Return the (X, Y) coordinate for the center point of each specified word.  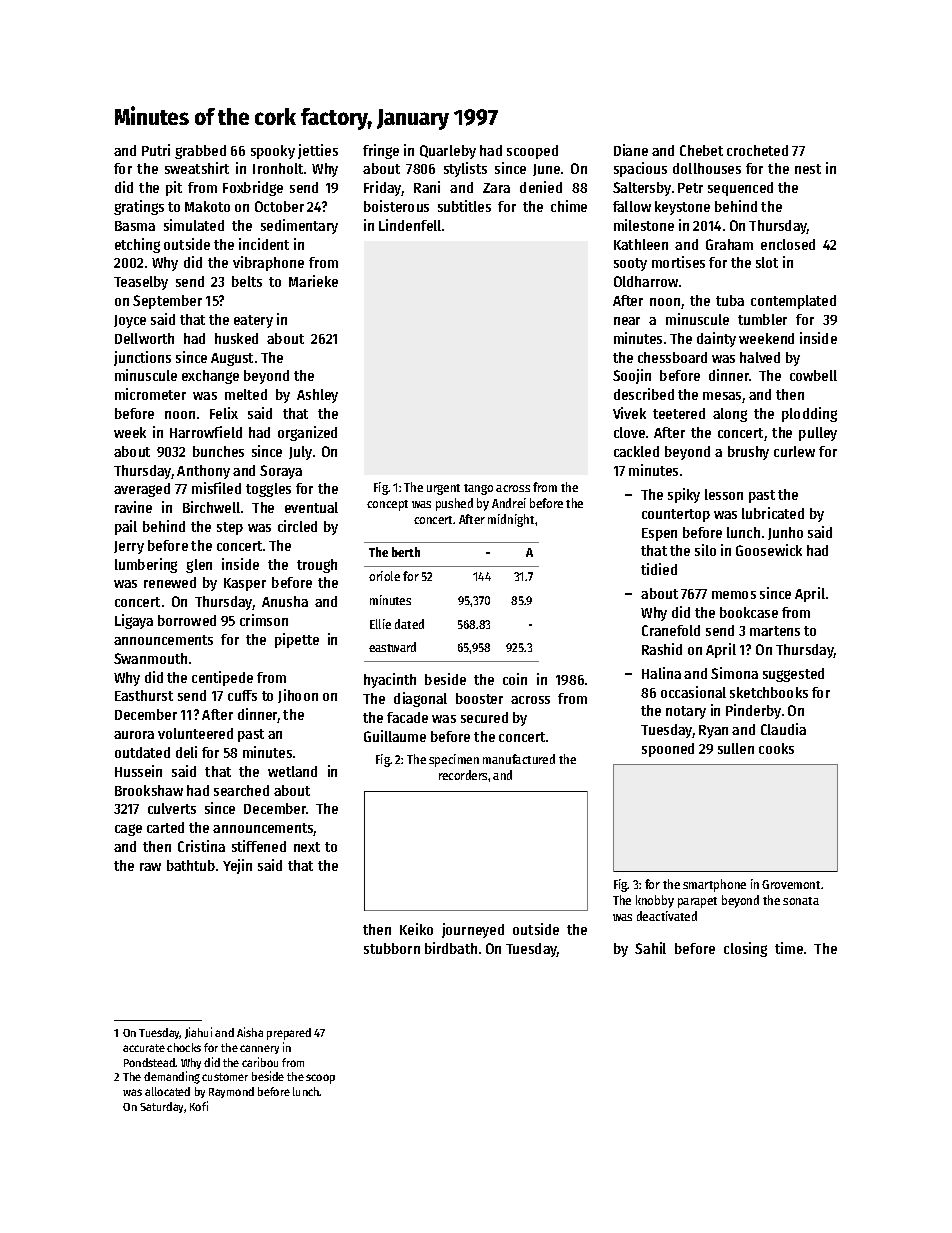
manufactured (519, 759)
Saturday (161, 1107)
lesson (724, 494)
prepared (289, 1034)
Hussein (138, 771)
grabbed (200, 152)
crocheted (757, 150)
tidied (659, 569)
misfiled (216, 488)
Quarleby (448, 152)
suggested (793, 675)
